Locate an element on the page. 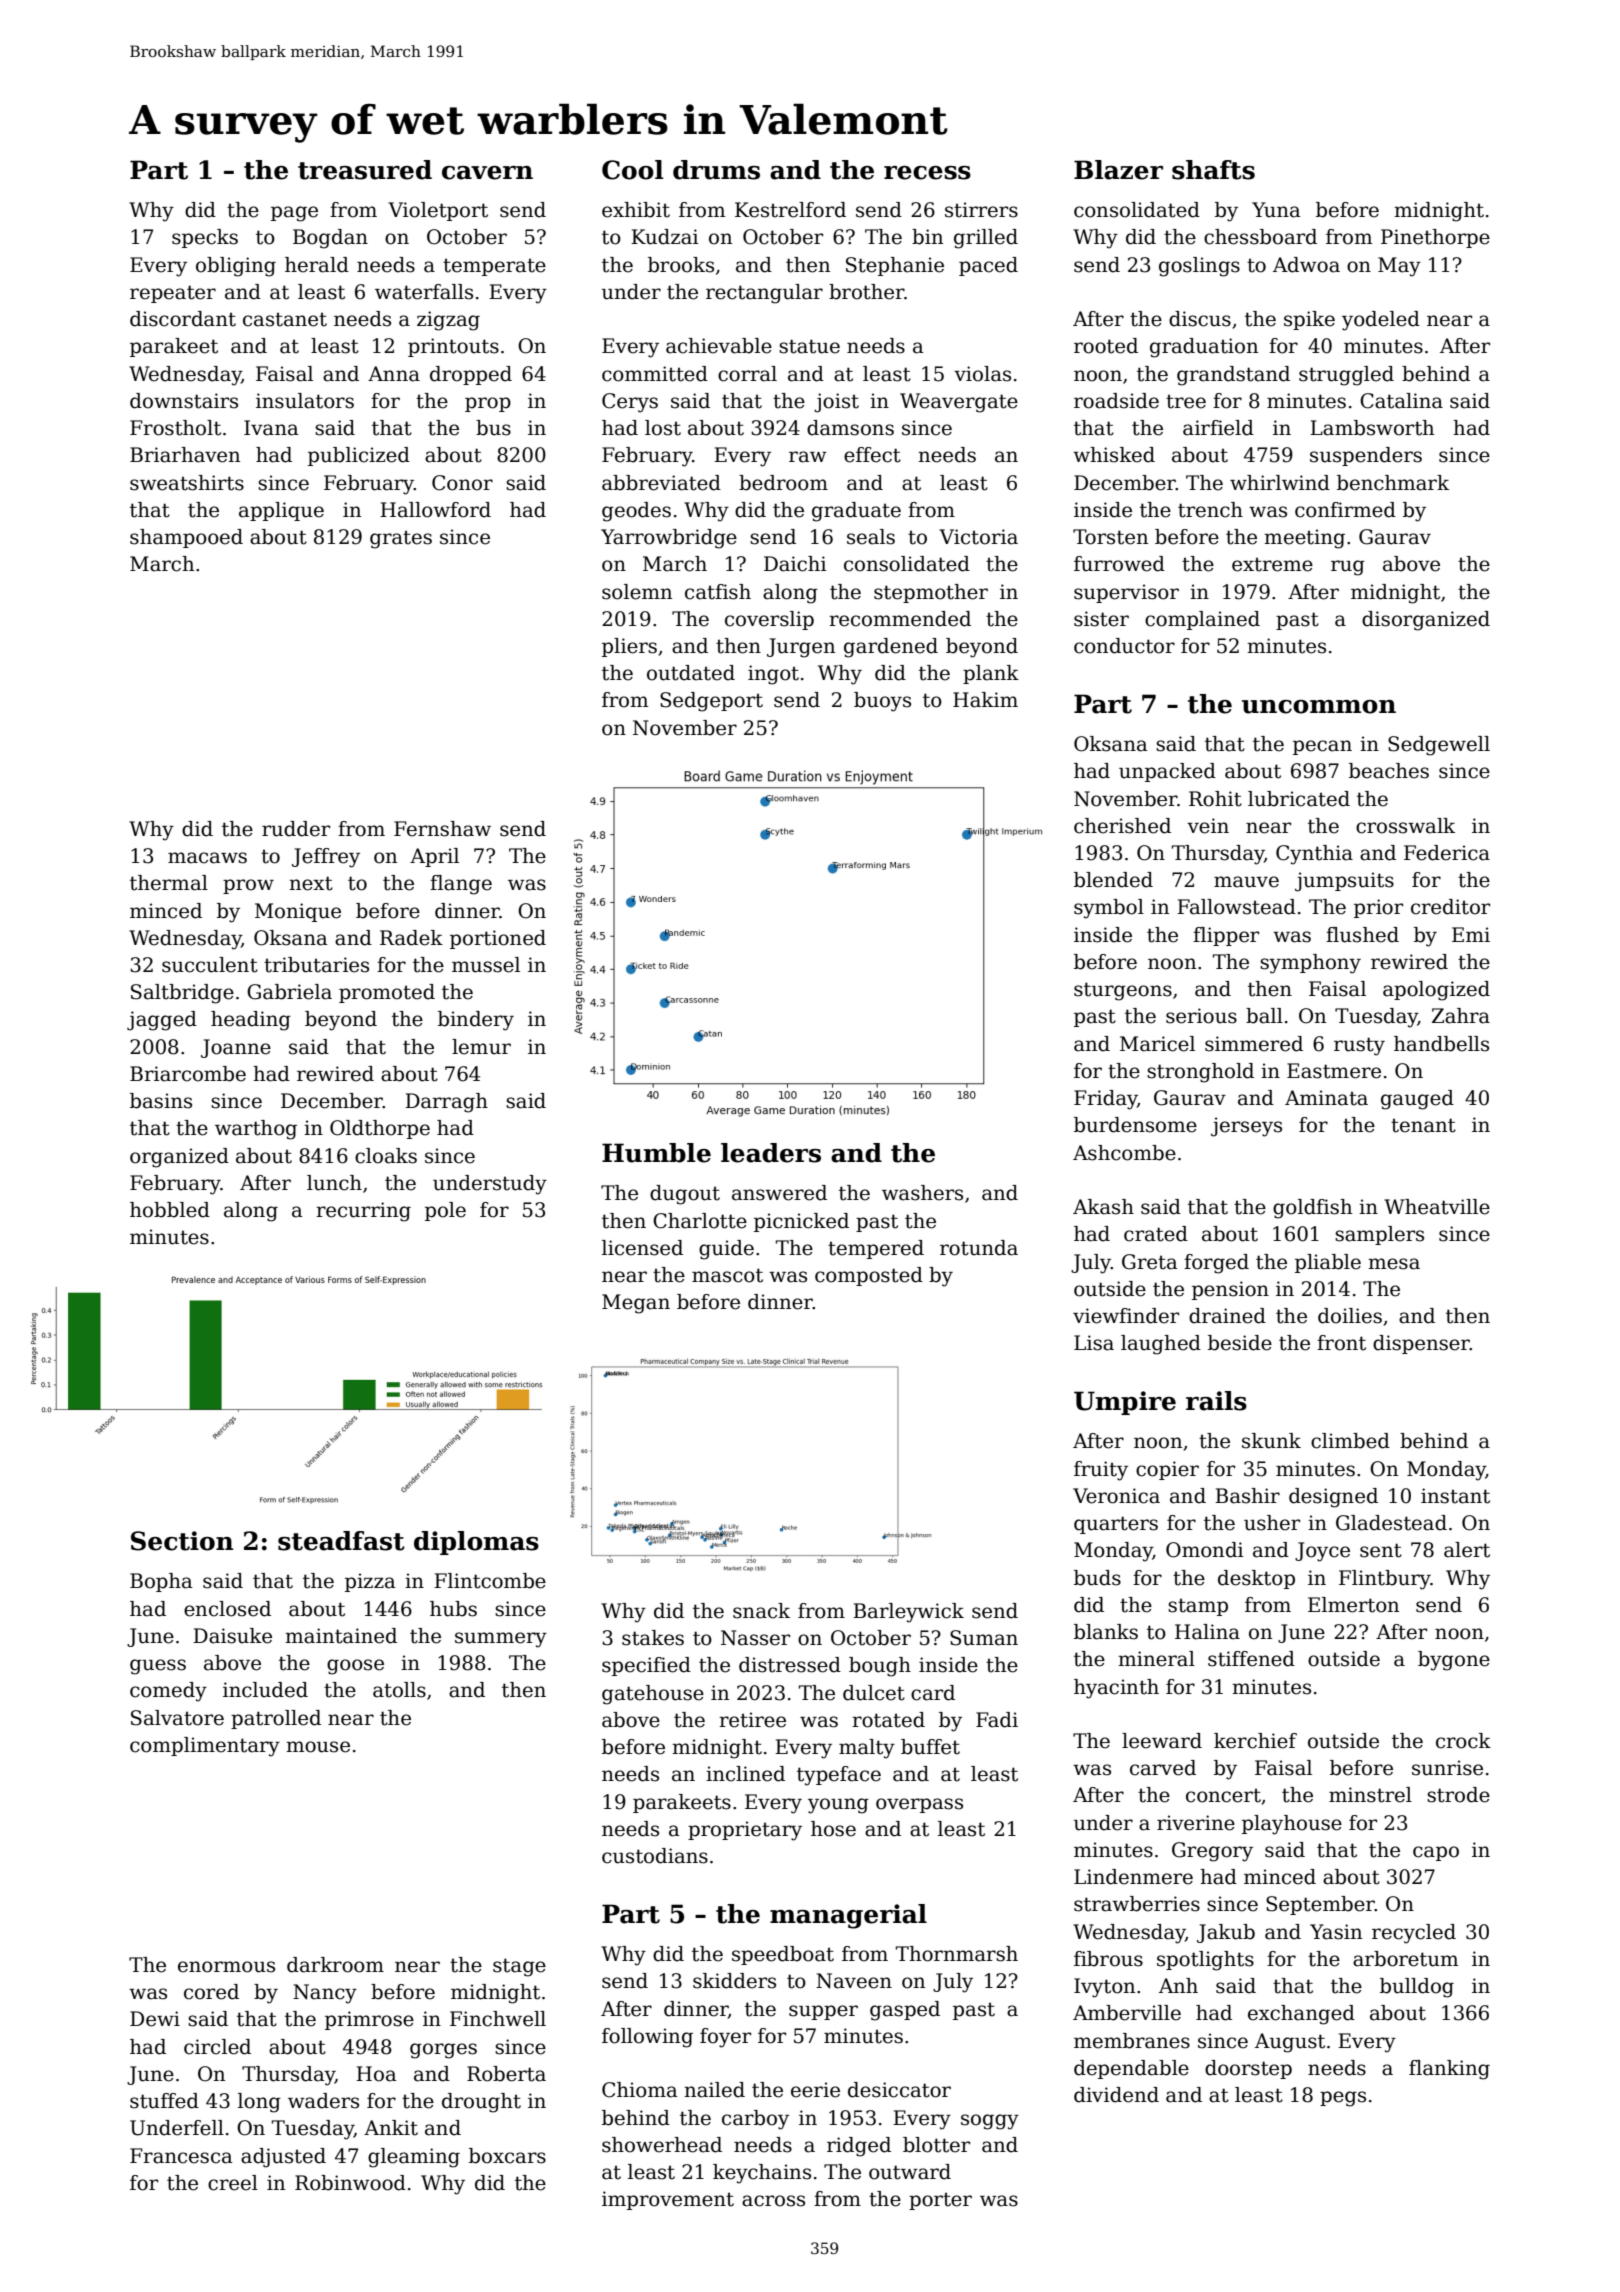 The width and height of the page is (1620, 2292). composted is located at coordinates (869, 1276).
